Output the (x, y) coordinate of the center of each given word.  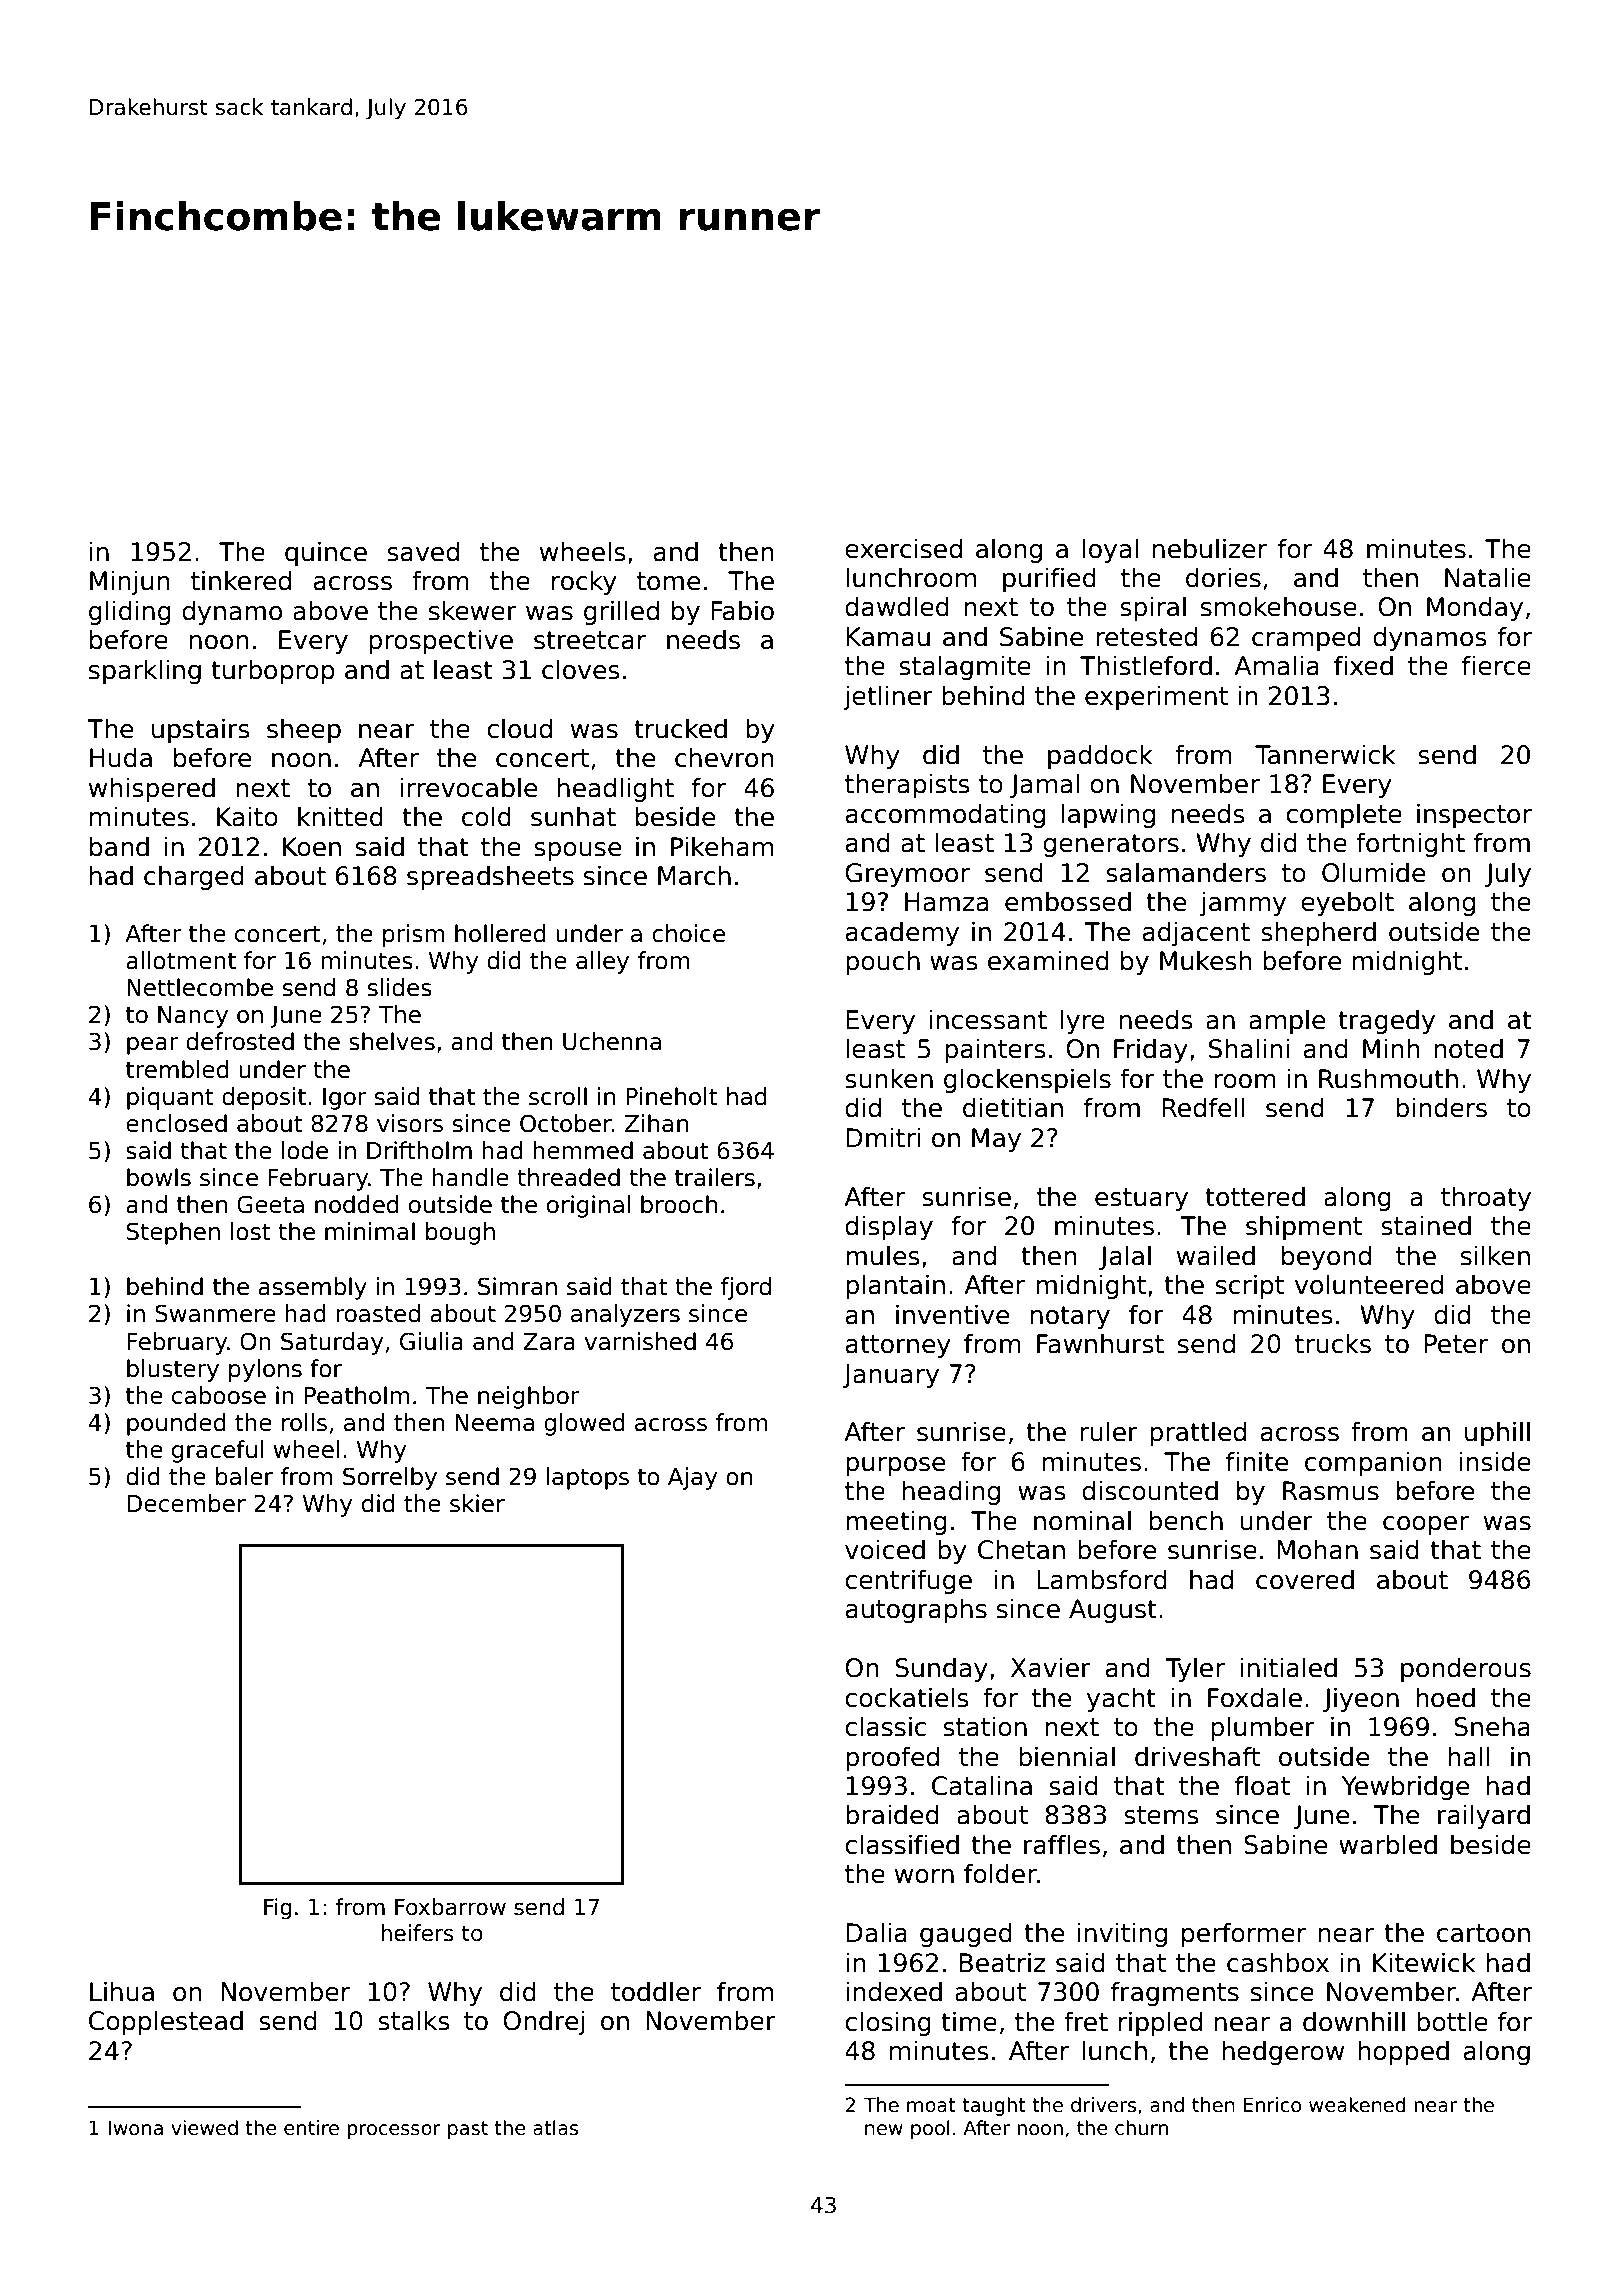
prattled (1198, 1433)
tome (668, 581)
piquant (170, 1098)
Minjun (129, 582)
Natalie (1488, 577)
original (588, 1206)
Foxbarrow (450, 1907)
